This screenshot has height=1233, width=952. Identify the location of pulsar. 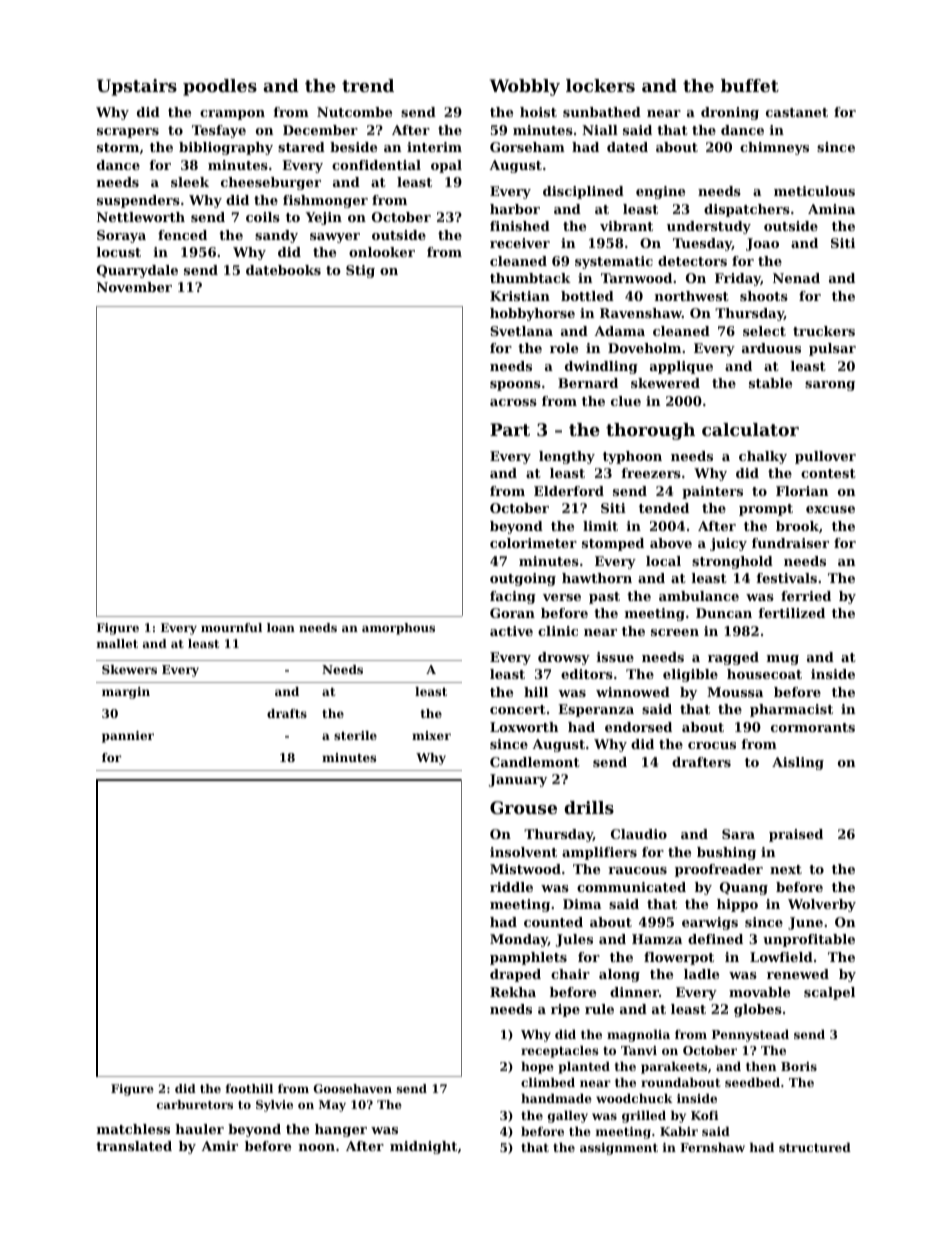
(832, 349).
